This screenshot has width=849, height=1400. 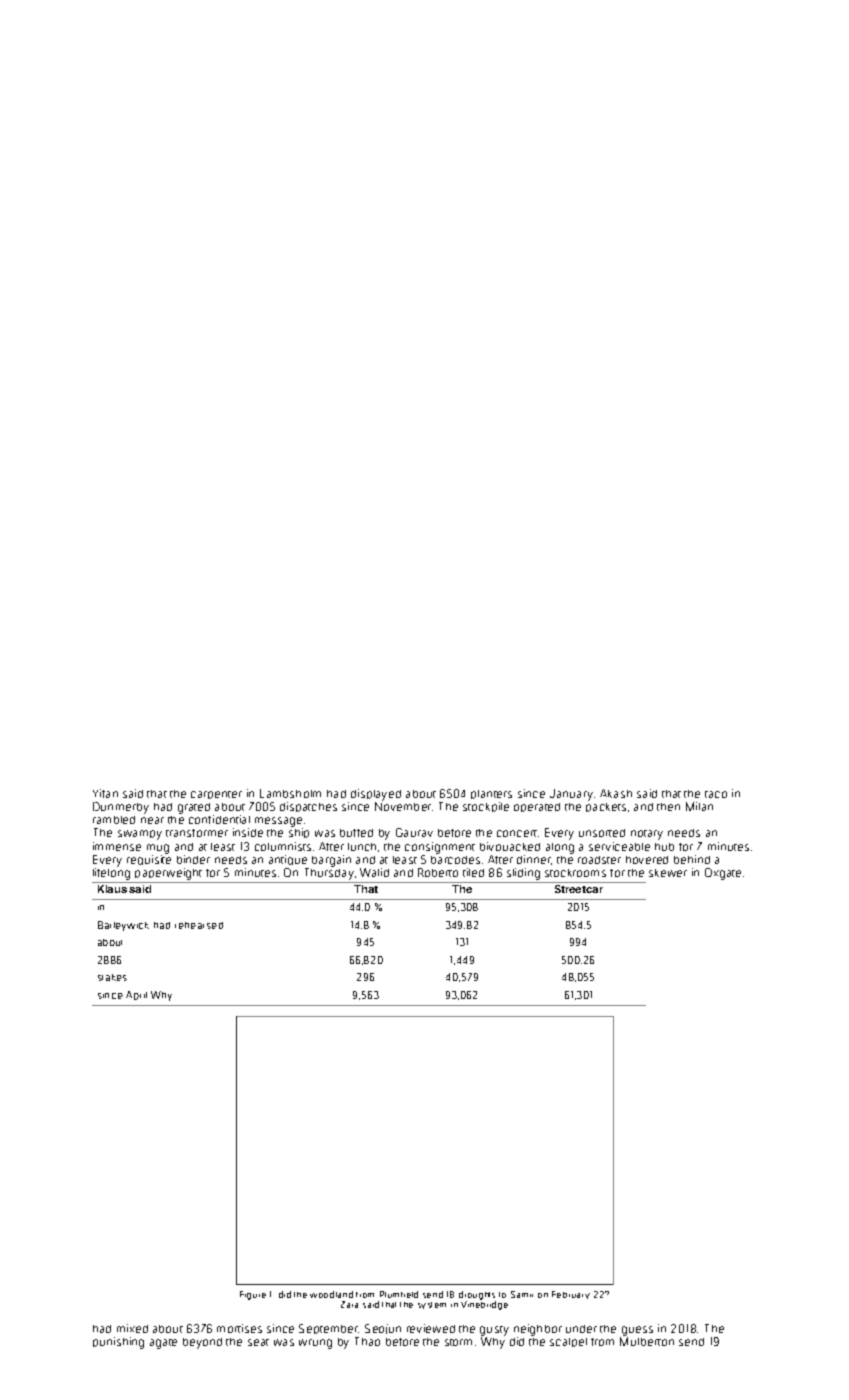 What do you see at coordinates (579, 889) in the screenshot?
I see `Streetcar` at bounding box center [579, 889].
